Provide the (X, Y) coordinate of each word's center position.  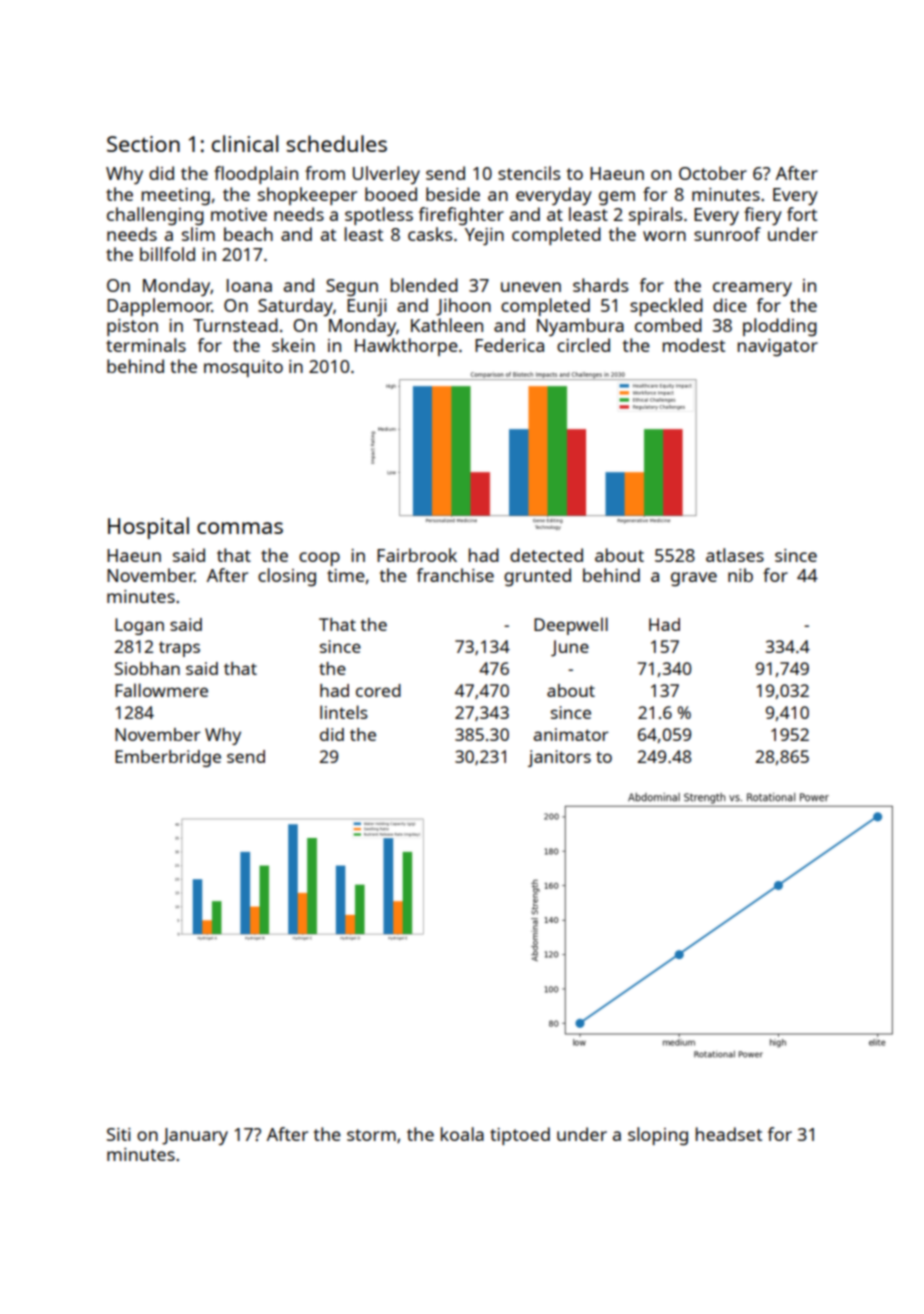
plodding (780, 327)
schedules (336, 143)
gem (617, 198)
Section (143, 144)
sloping (658, 1136)
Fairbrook (417, 555)
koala (462, 1134)
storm (371, 1135)
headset (729, 1134)
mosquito (243, 368)
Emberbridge (168, 758)
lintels (344, 712)
